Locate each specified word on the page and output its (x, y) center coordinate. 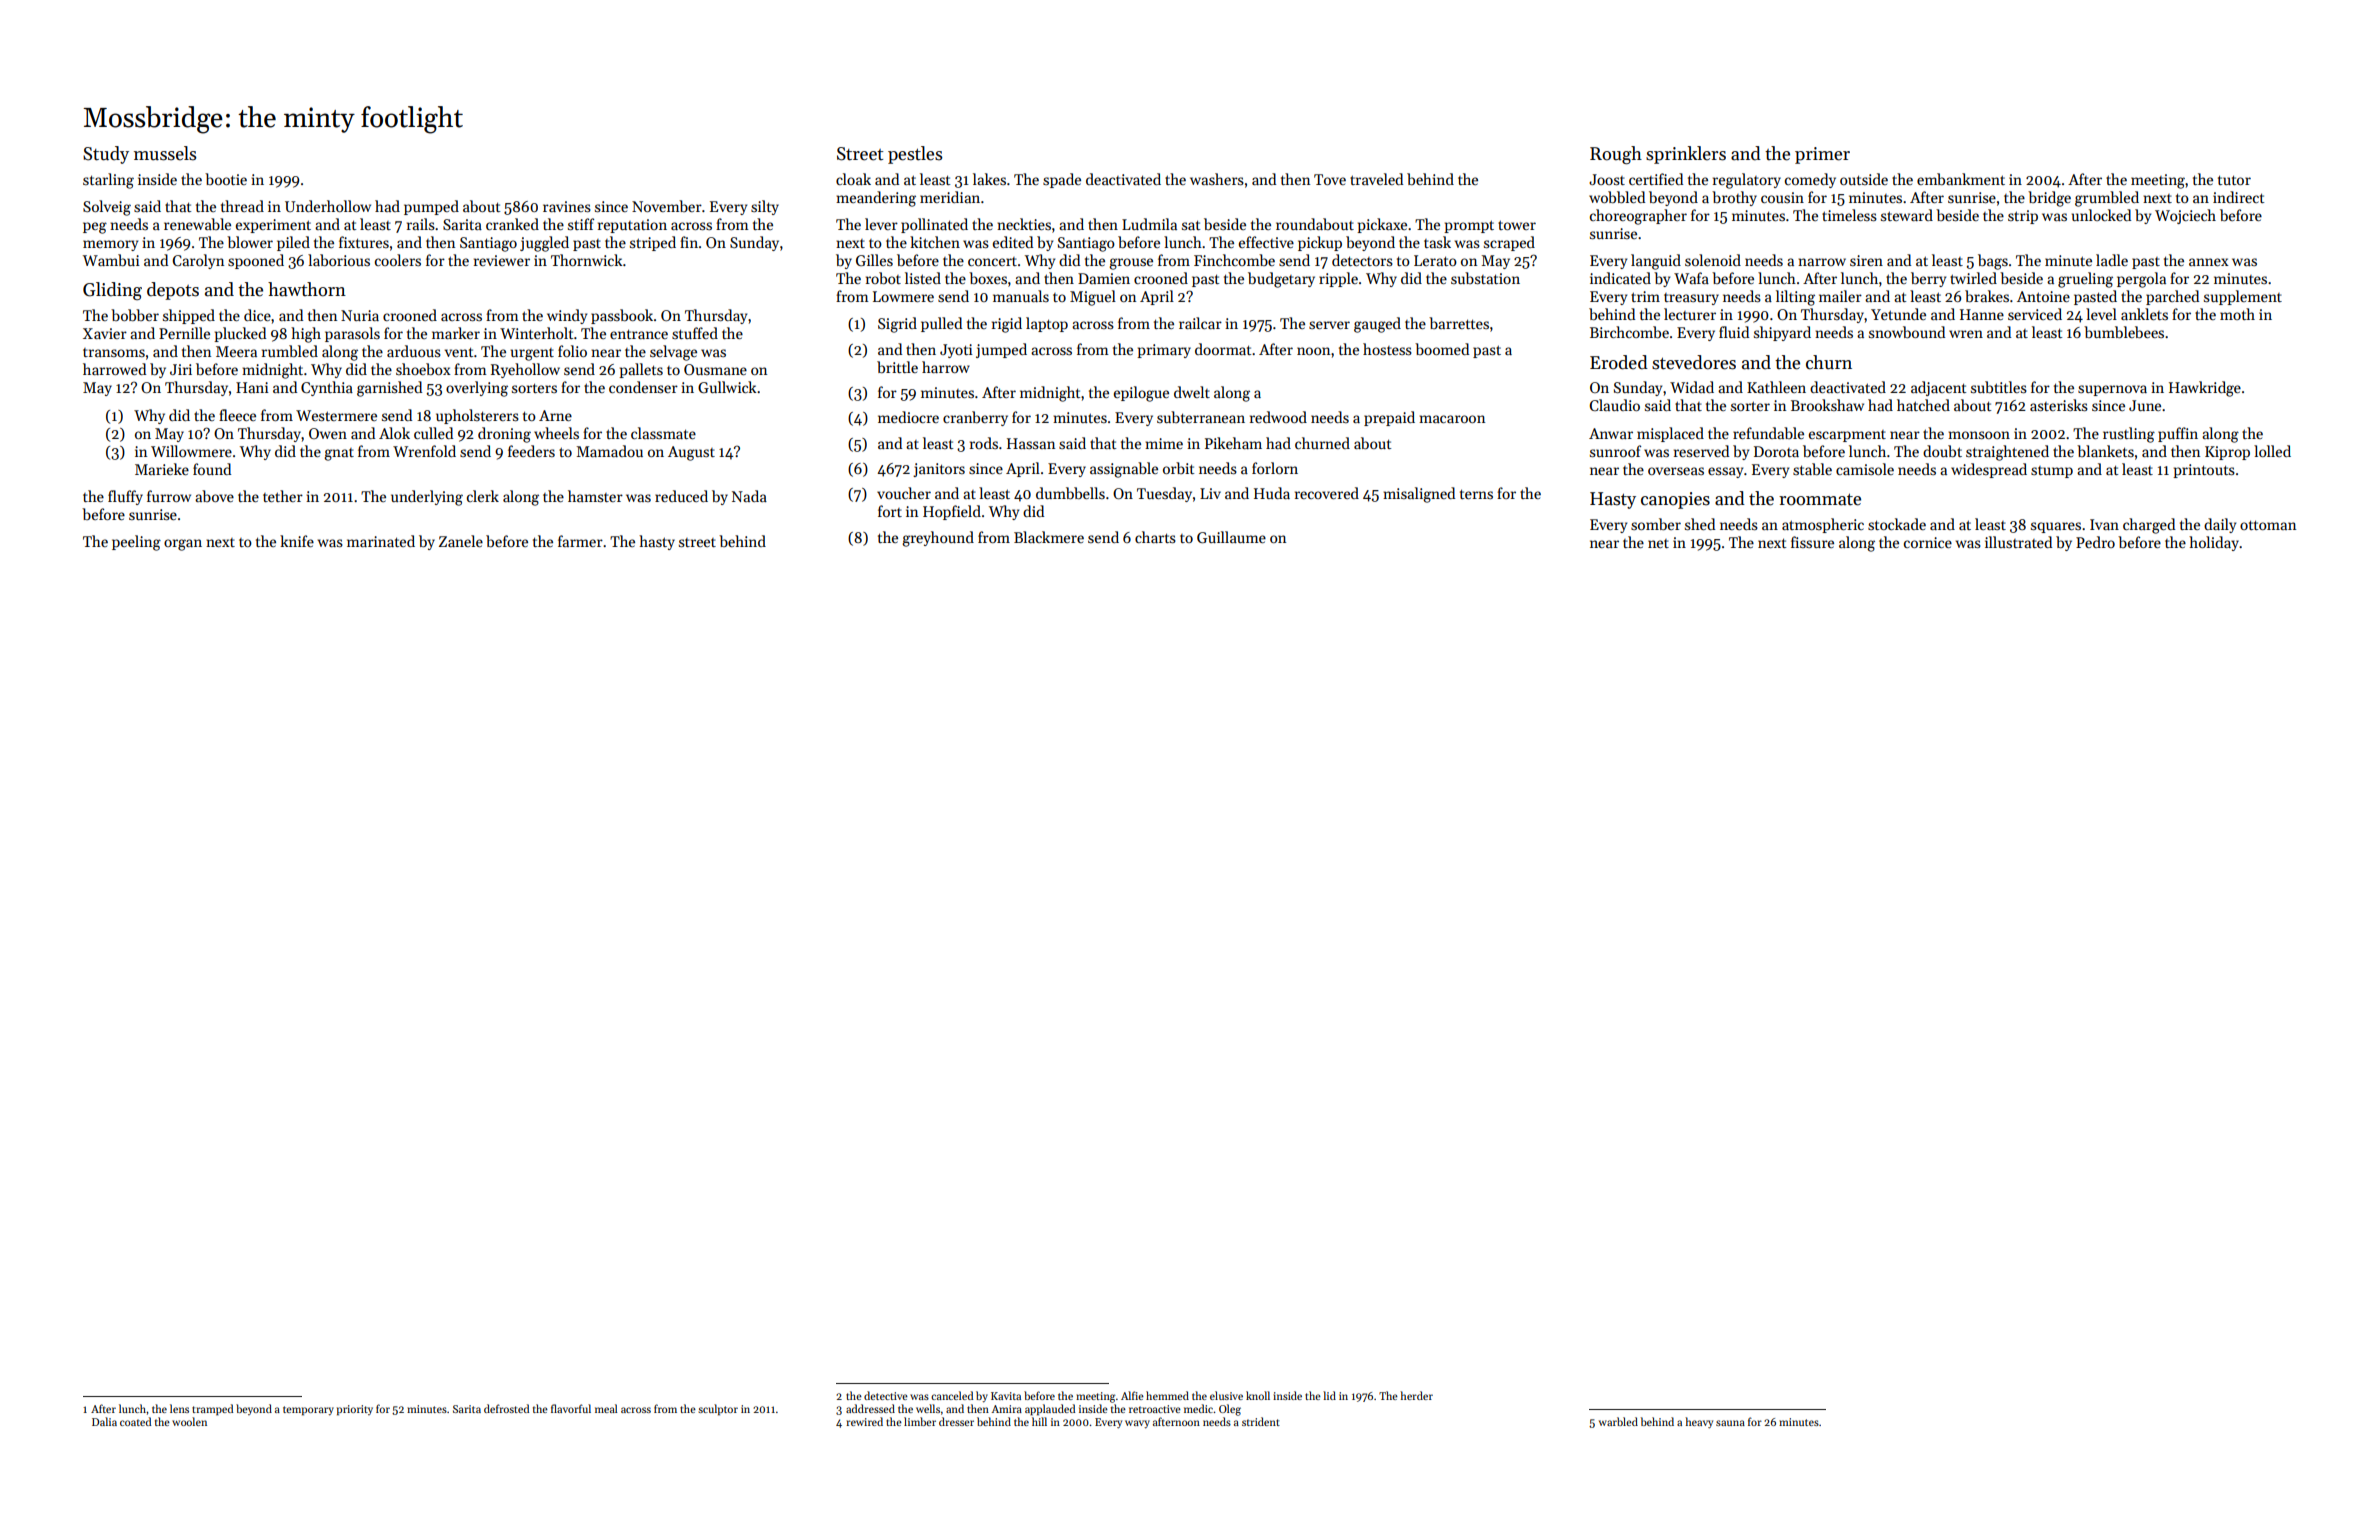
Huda (1272, 493)
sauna (1730, 1423)
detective (886, 1395)
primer (1822, 155)
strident (1261, 1421)
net (1658, 543)
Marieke (162, 469)
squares (2056, 527)
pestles (915, 155)
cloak (853, 179)
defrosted (506, 1408)
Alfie (1132, 1395)
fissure (1812, 542)
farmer (580, 541)
